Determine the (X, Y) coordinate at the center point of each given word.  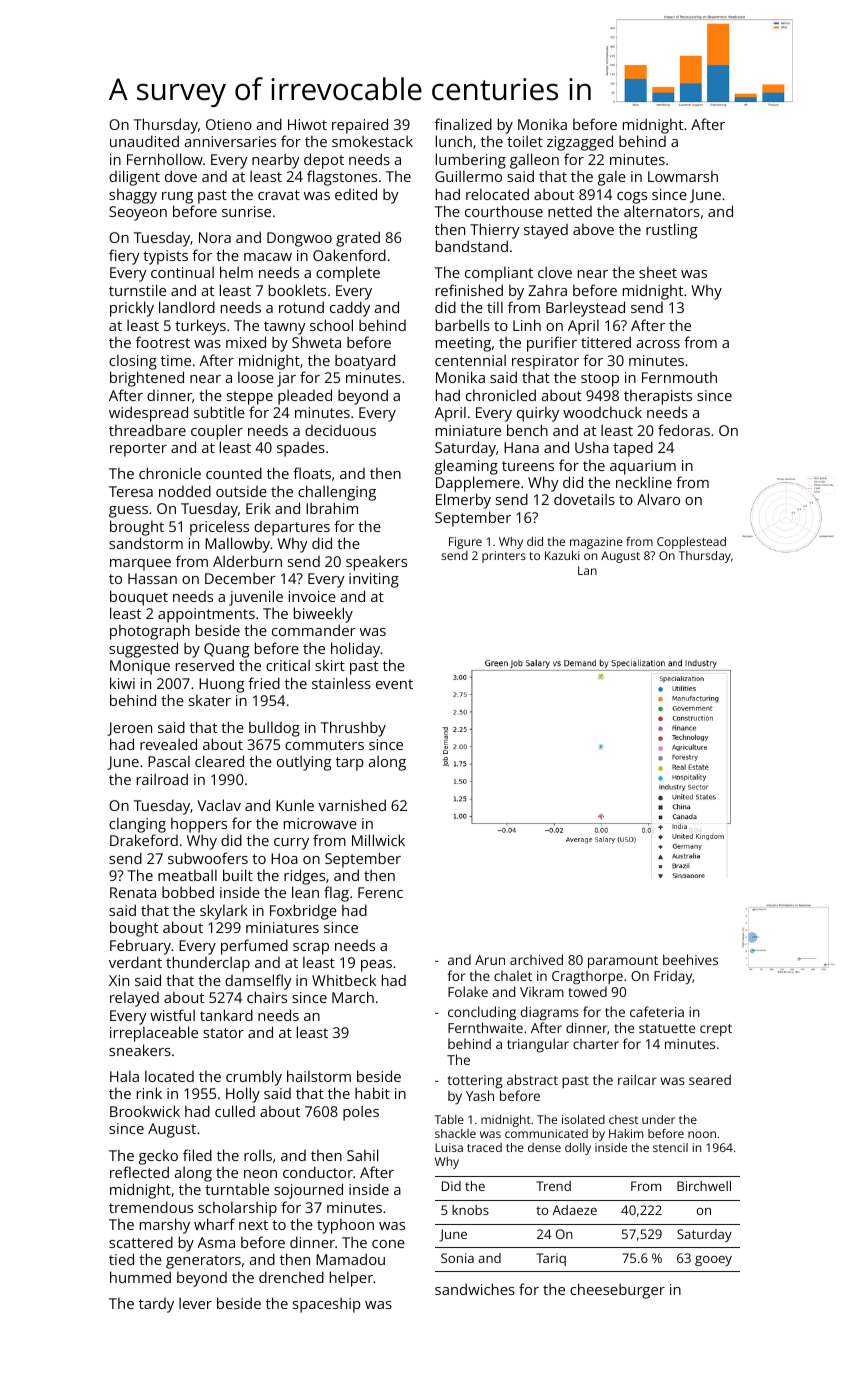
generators (203, 1262)
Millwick (378, 840)
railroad (162, 779)
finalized (463, 124)
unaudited (144, 141)
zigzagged (580, 143)
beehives (690, 959)
